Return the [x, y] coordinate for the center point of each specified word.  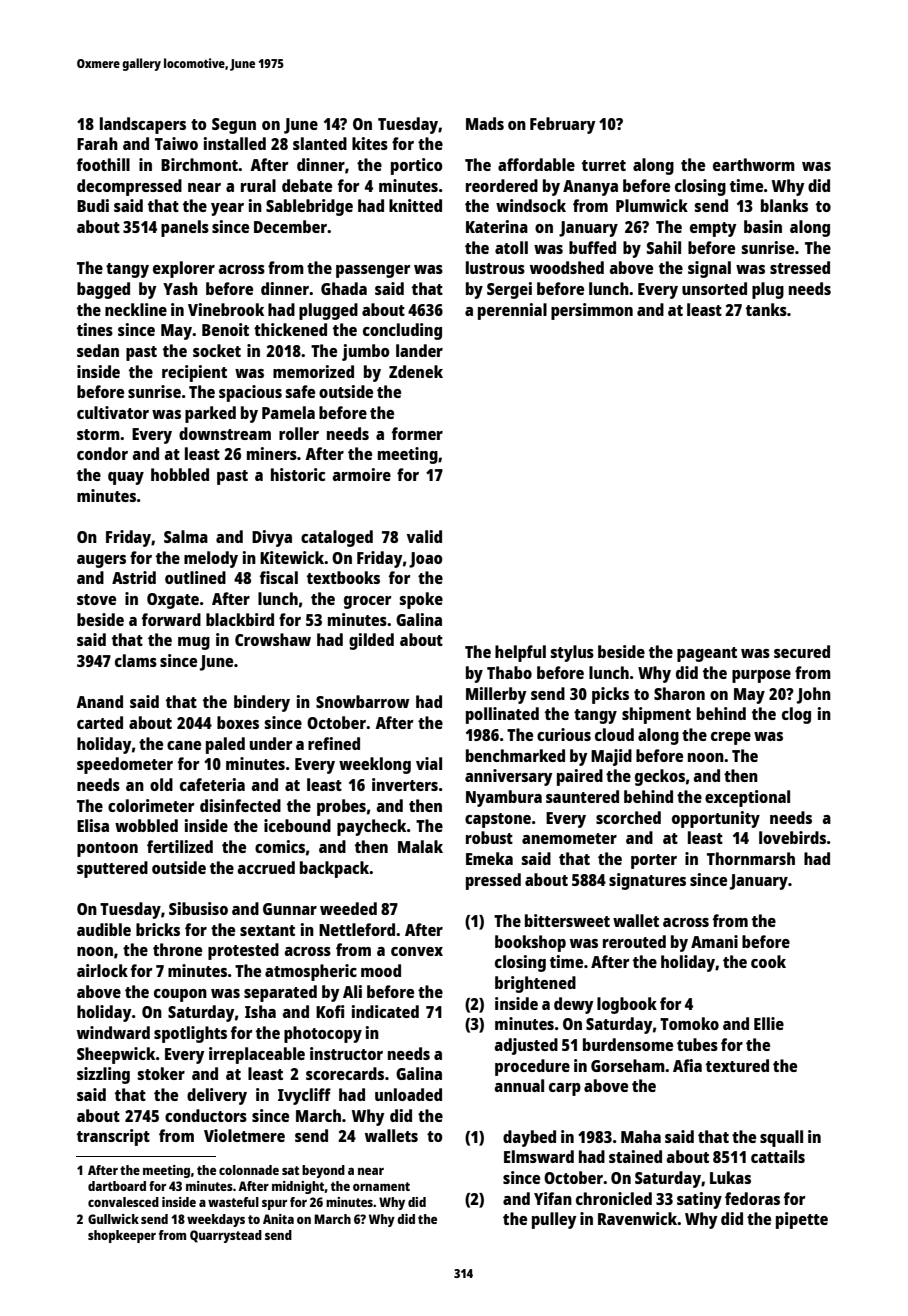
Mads [485, 123]
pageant [707, 654]
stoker [161, 1073]
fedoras [752, 1198]
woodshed [567, 267]
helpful [520, 653]
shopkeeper [122, 1236]
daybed [529, 1138]
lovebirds [792, 837]
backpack [335, 869]
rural [258, 185]
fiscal [279, 577]
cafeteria [212, 784]
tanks [766, 309]
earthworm [754, 164]
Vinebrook [226, 309]
